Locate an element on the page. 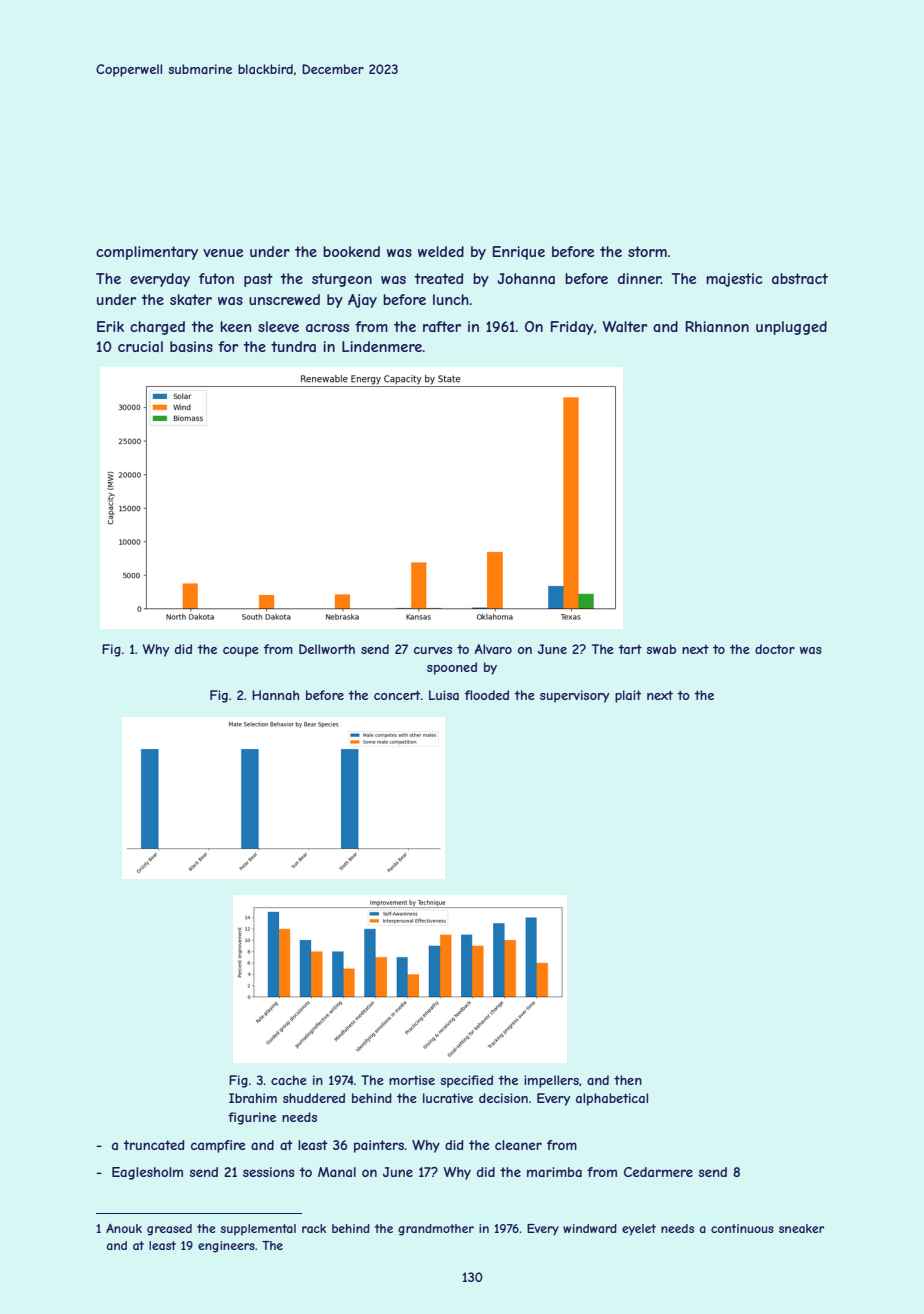 The width and height of the document is (924, 1314). coupe is located at coordinates (241, 652).
